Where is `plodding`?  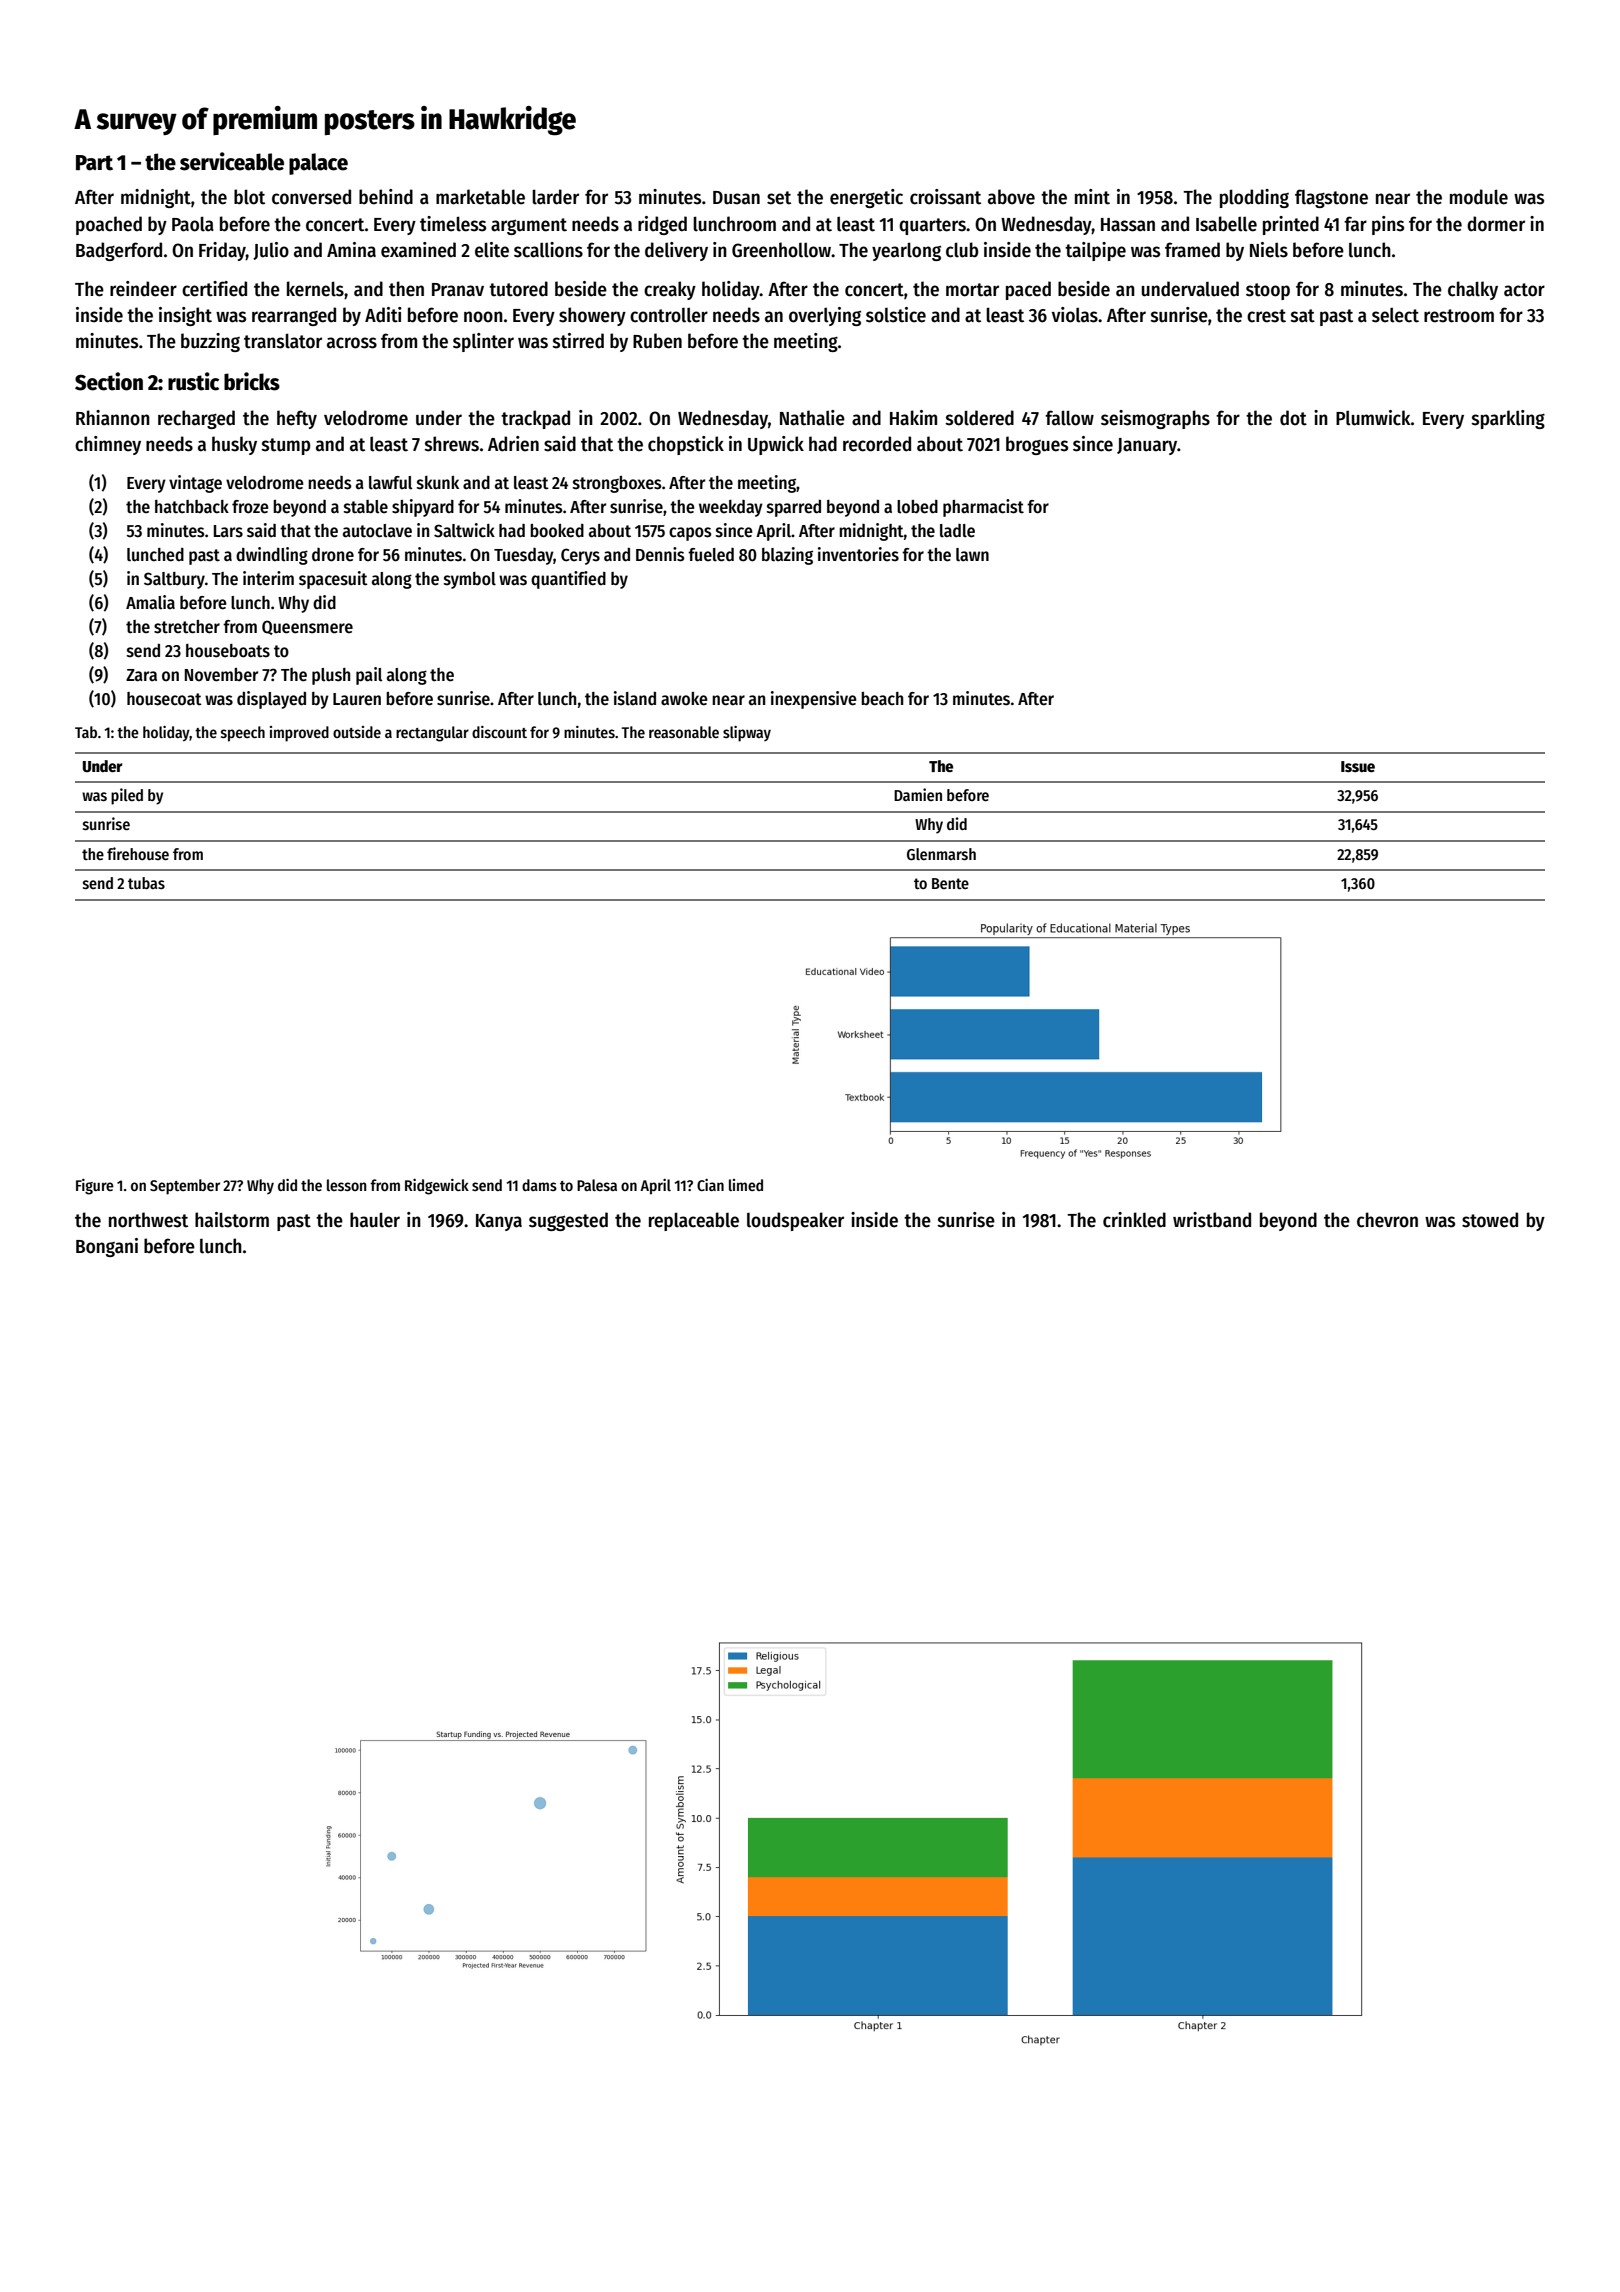
plodding is located at coordinates (1254, 198).
